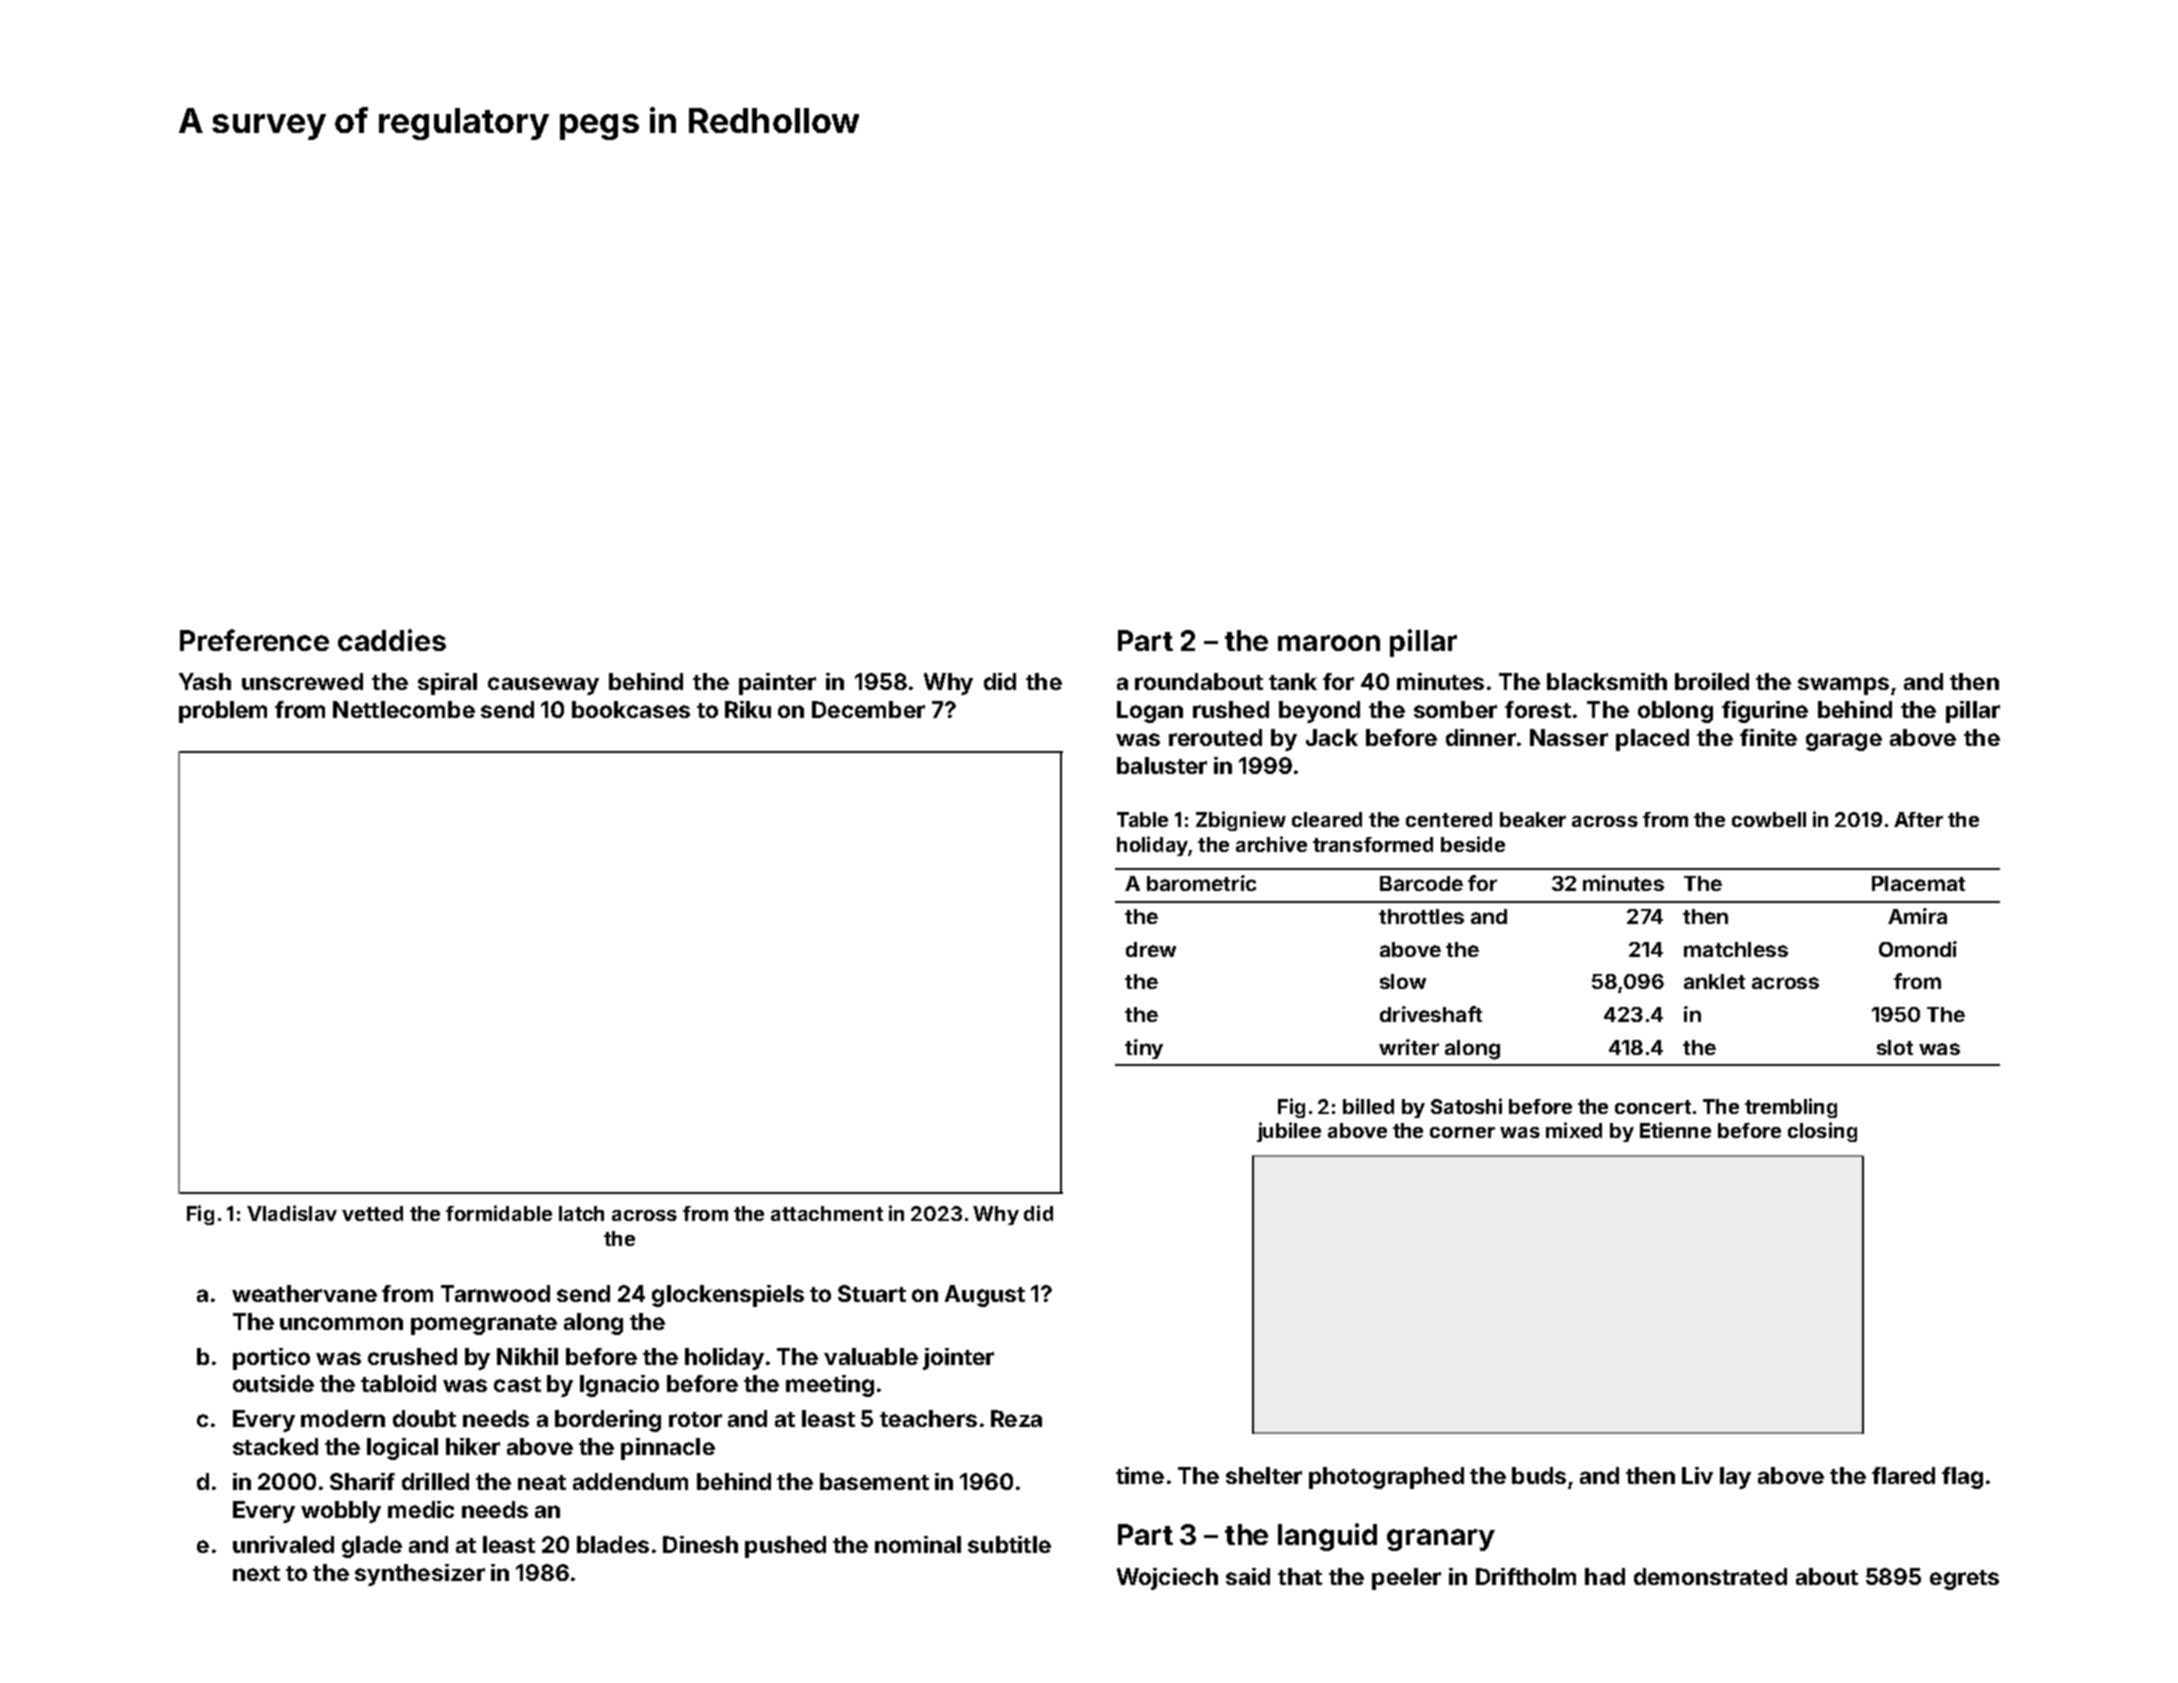 The image size is (2178, 1683). I want to click on synthesizer, so click(420, 1575).
